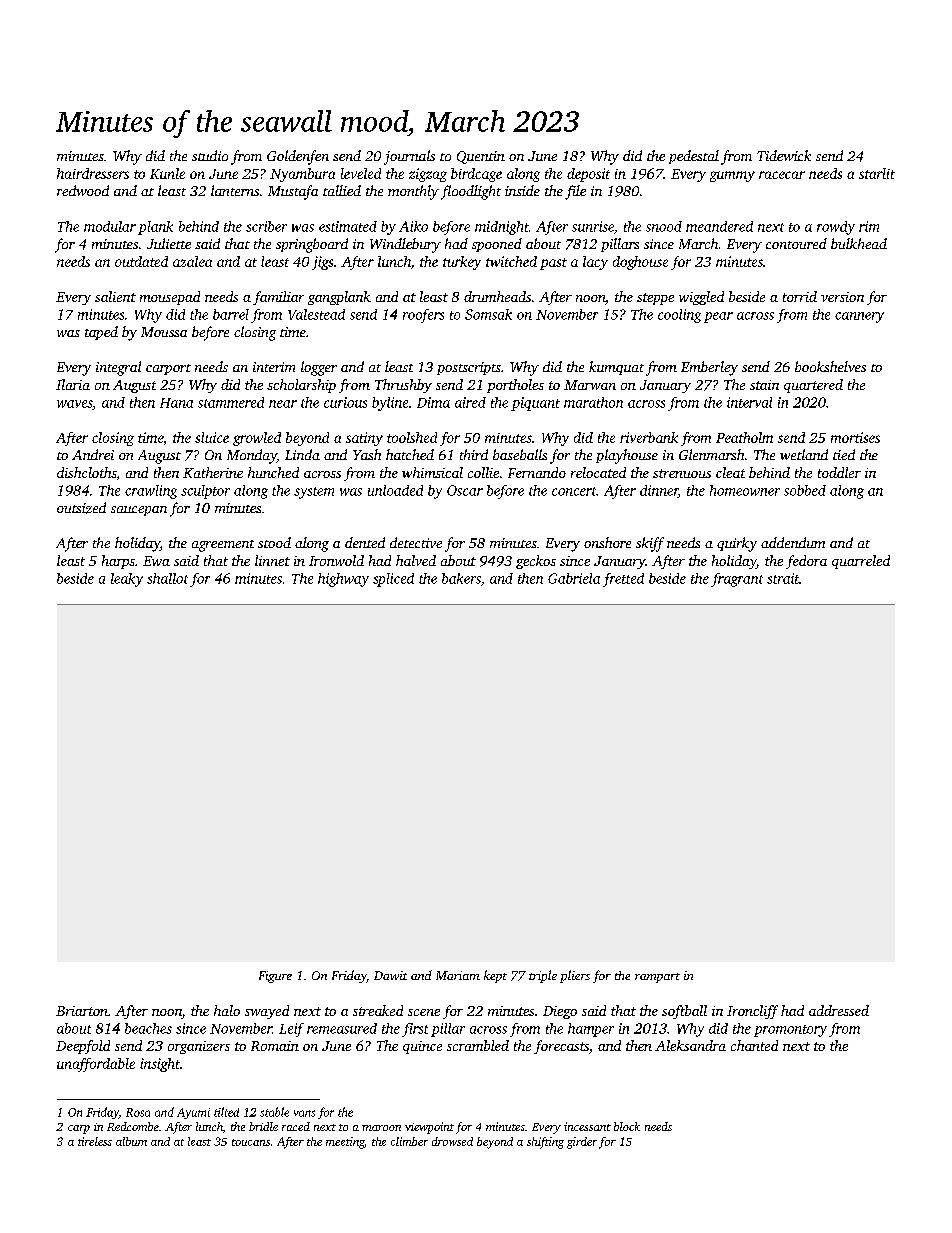 This page has height=1233, width=952. I want to click on fretted, so click(623, 580).
